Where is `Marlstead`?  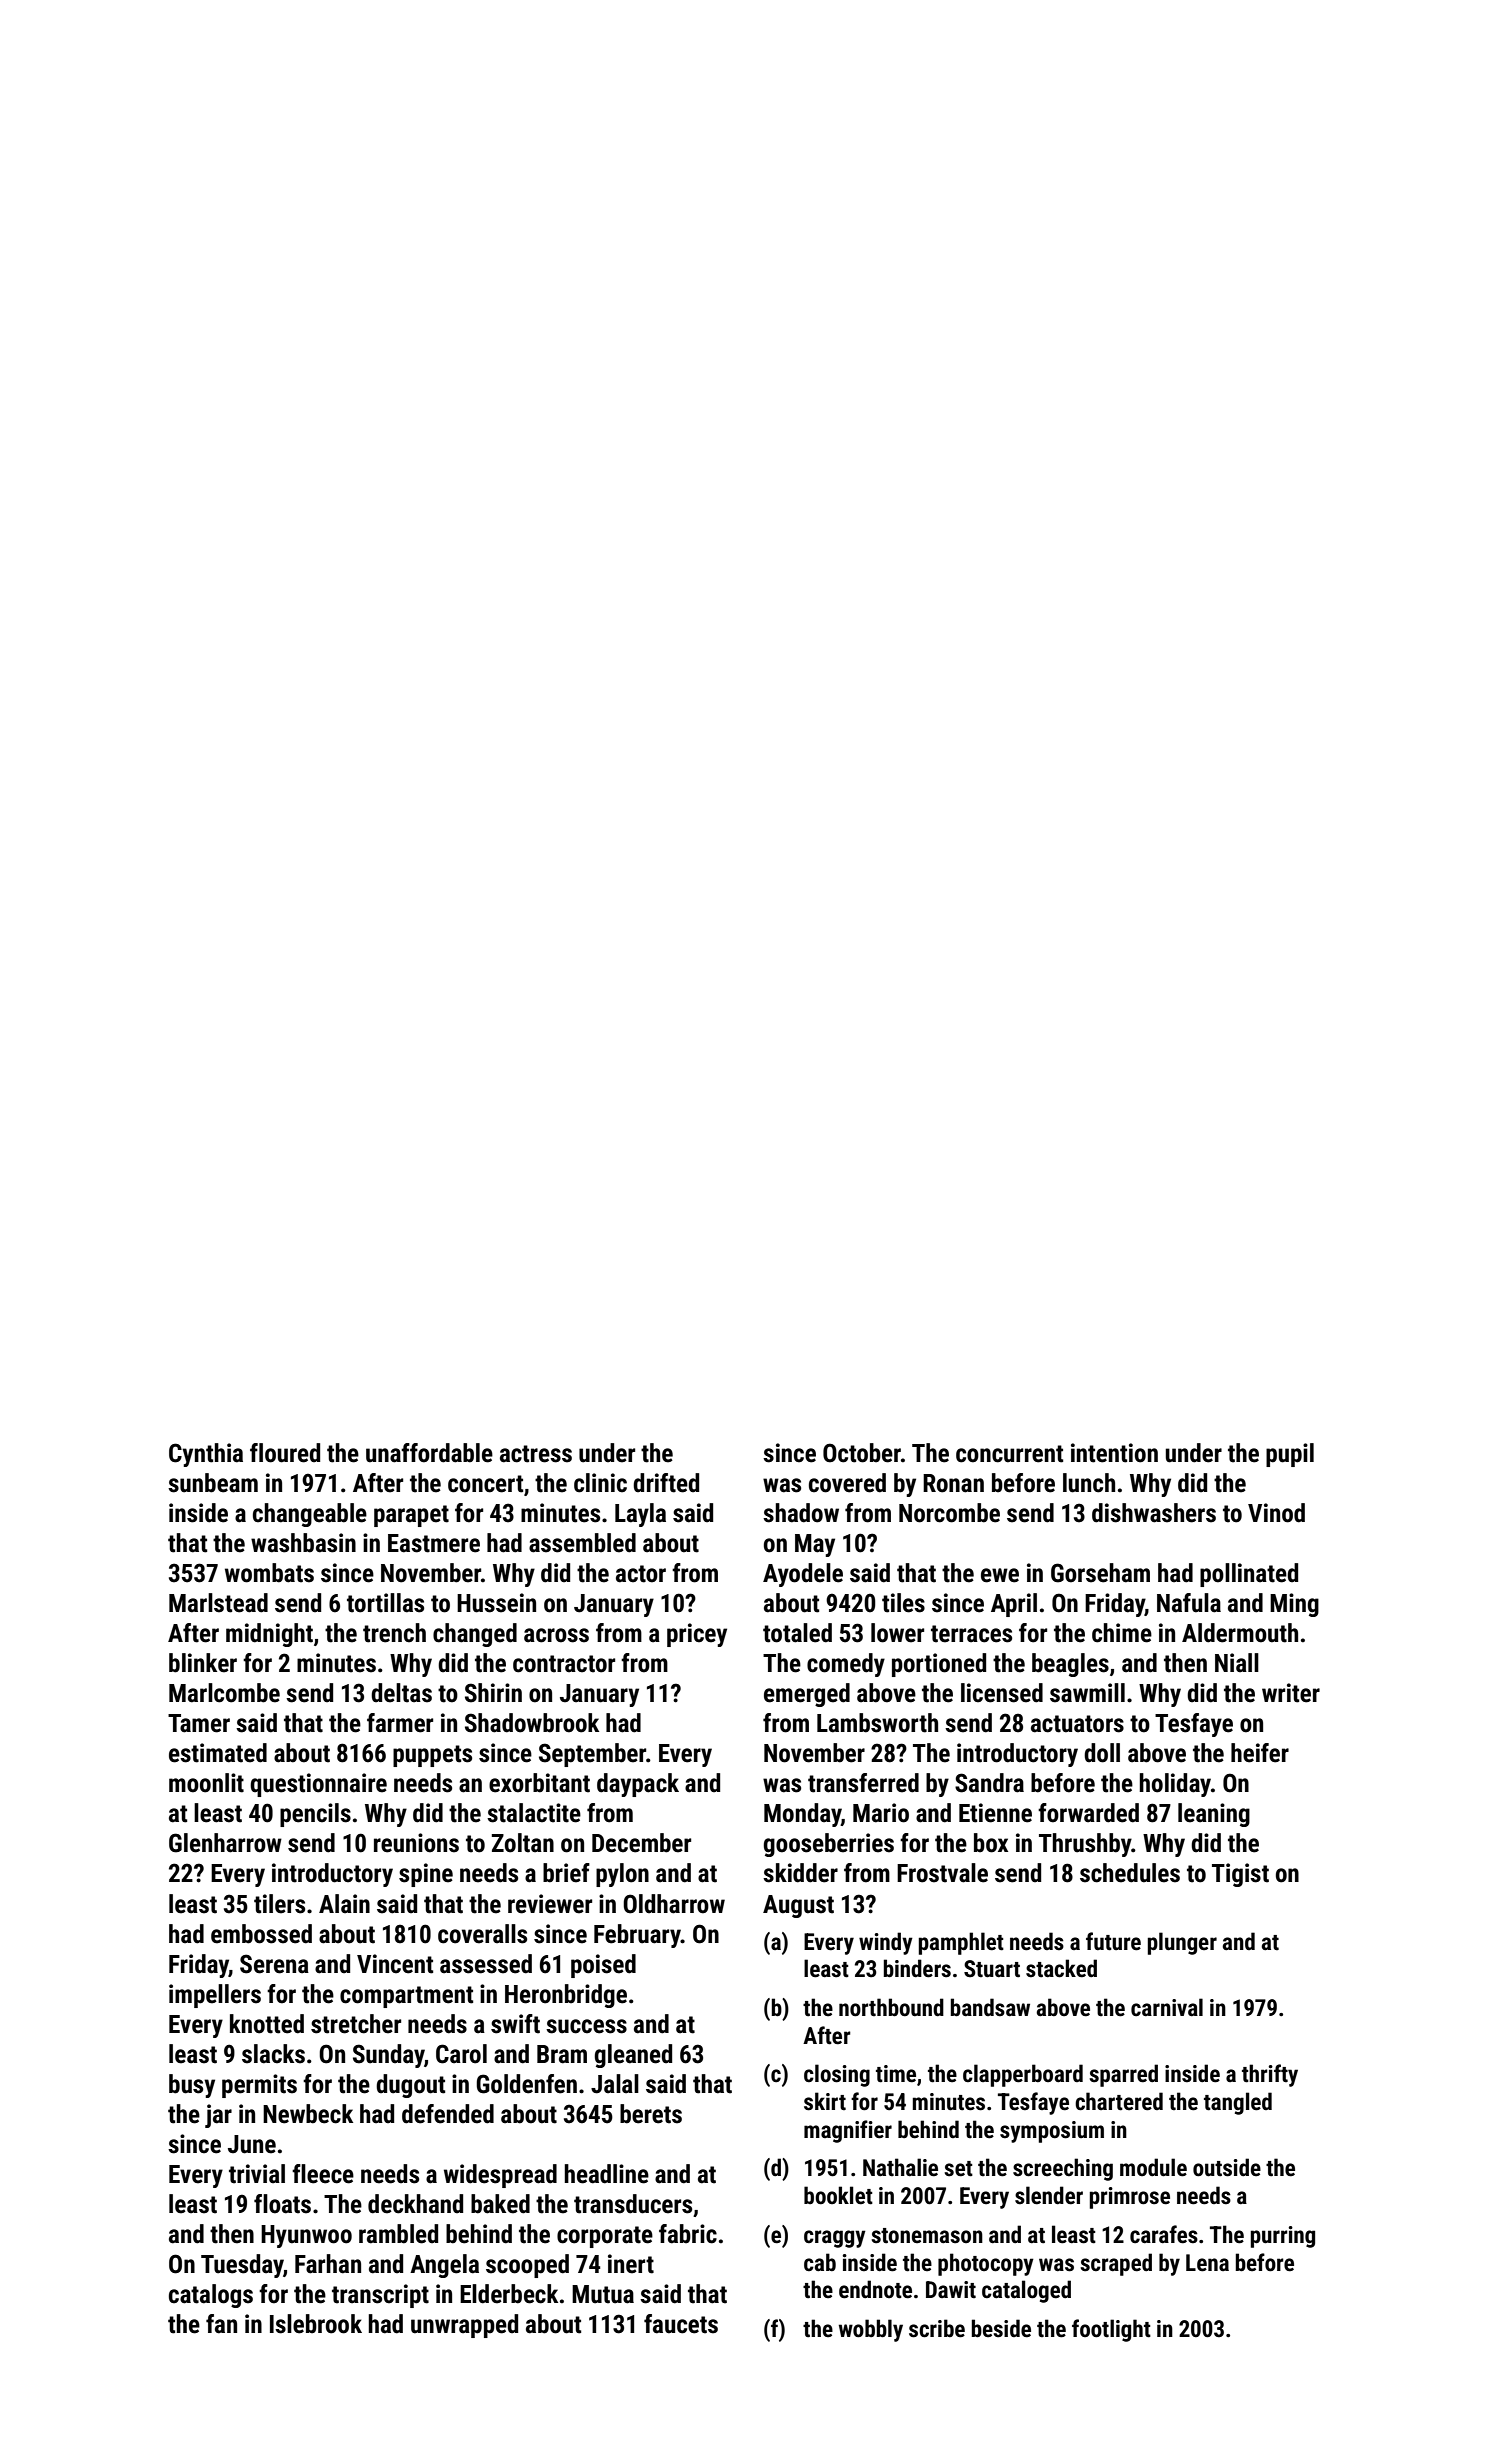 Marlstead is located at coordinates (218, 1603).
